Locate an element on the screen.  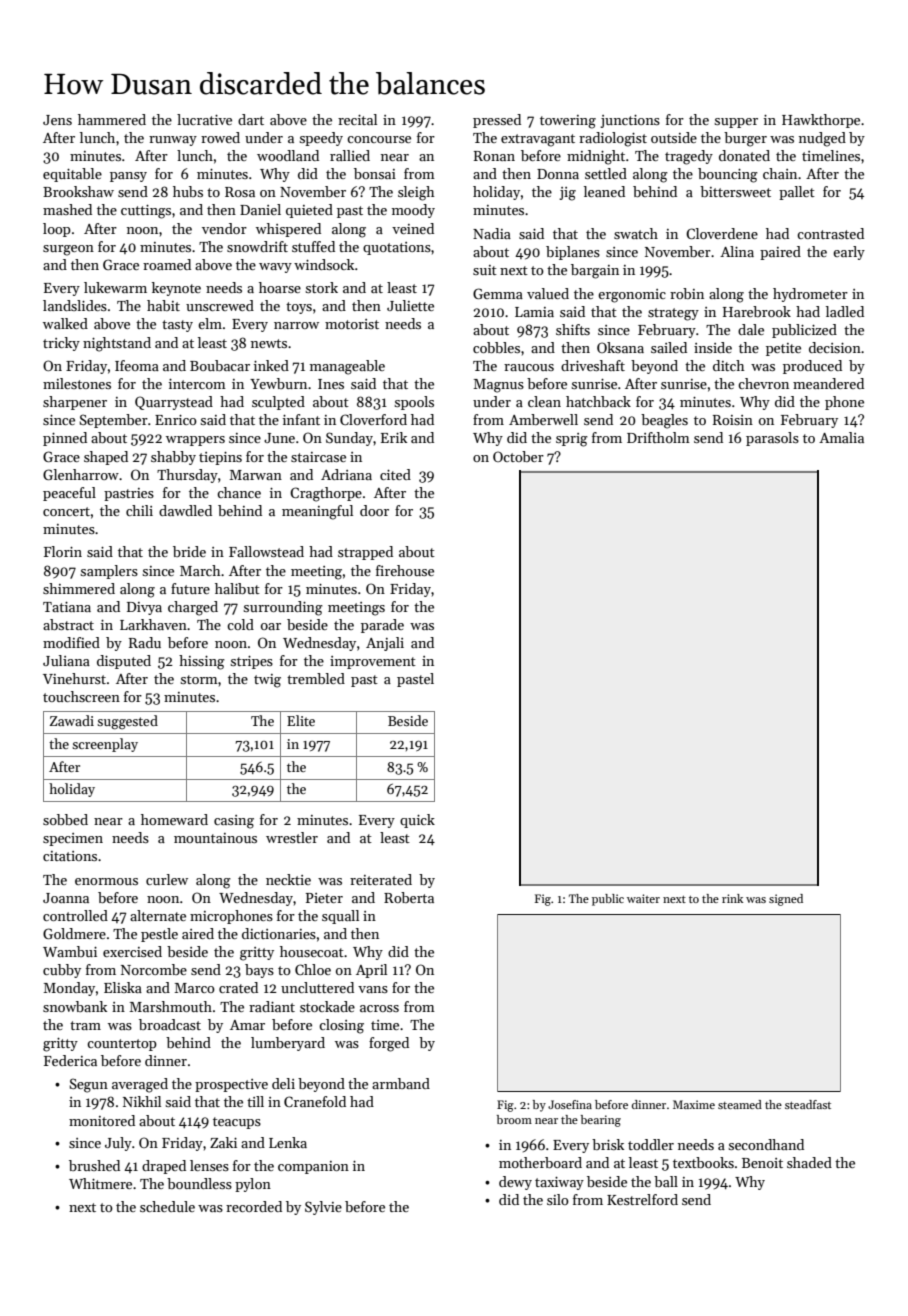
alternate is located at coordinates (158, 915).
